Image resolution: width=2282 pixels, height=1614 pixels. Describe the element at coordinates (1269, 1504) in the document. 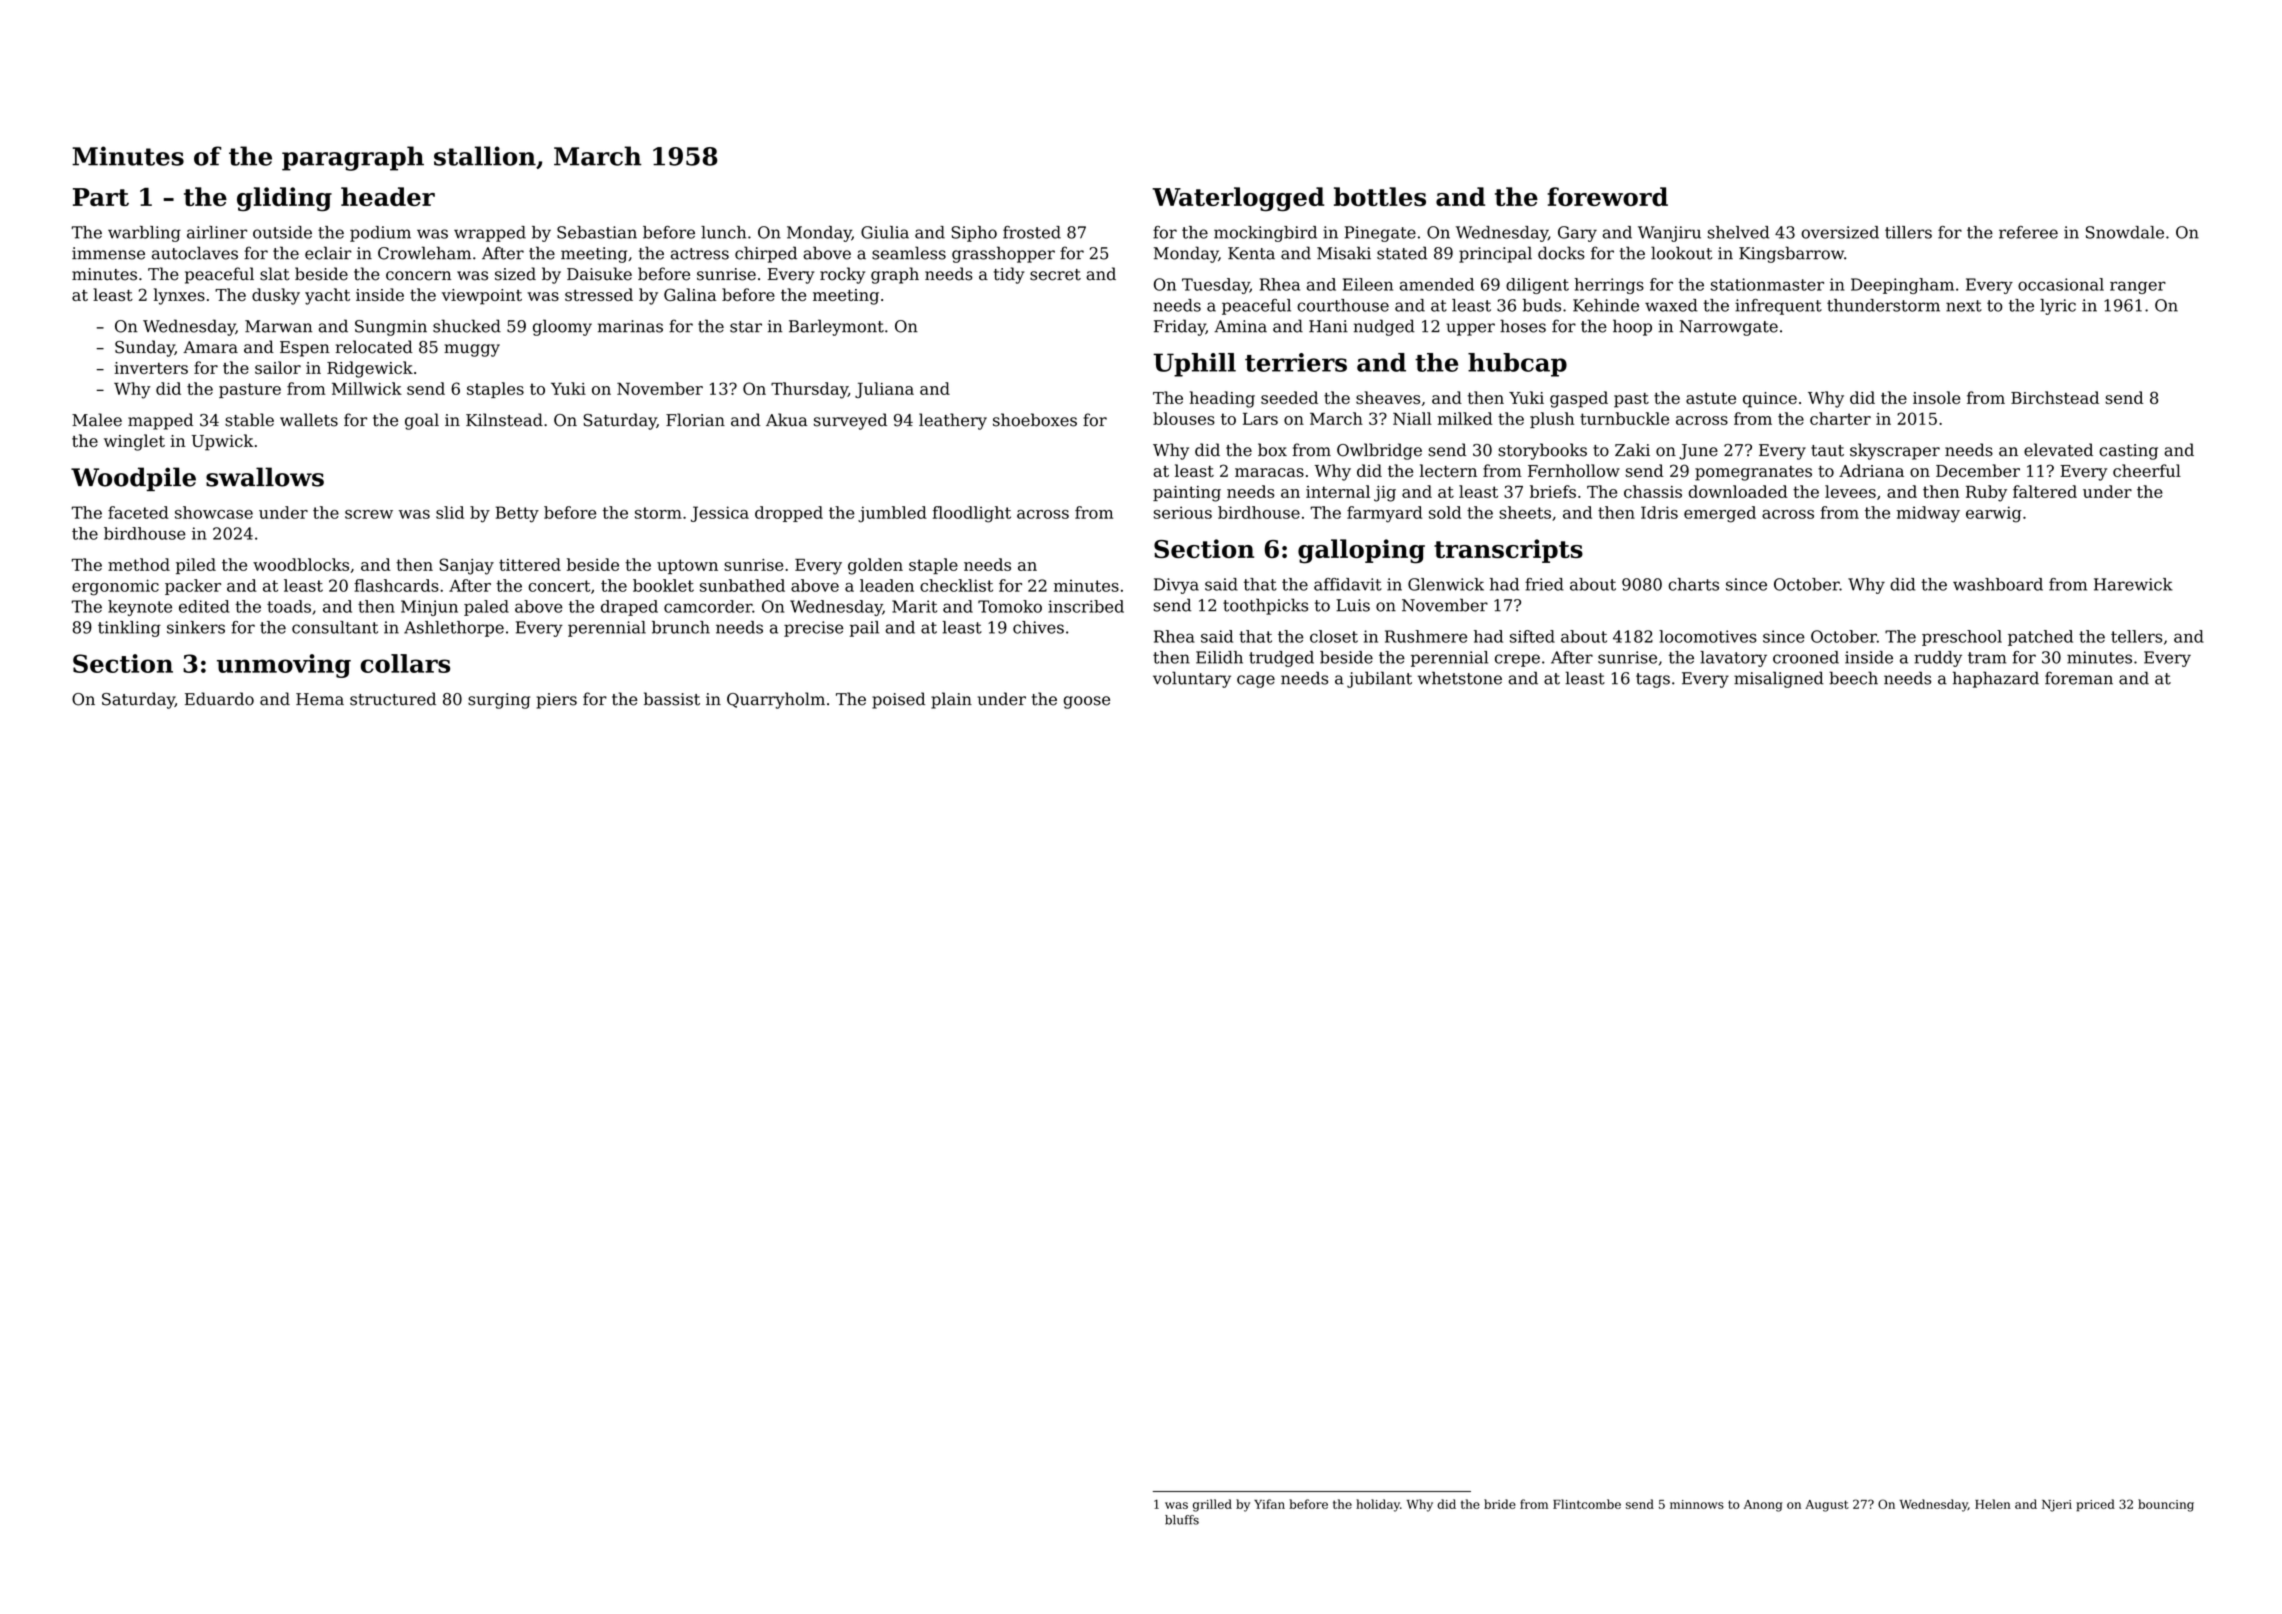

I see `Yifan` at that location.
